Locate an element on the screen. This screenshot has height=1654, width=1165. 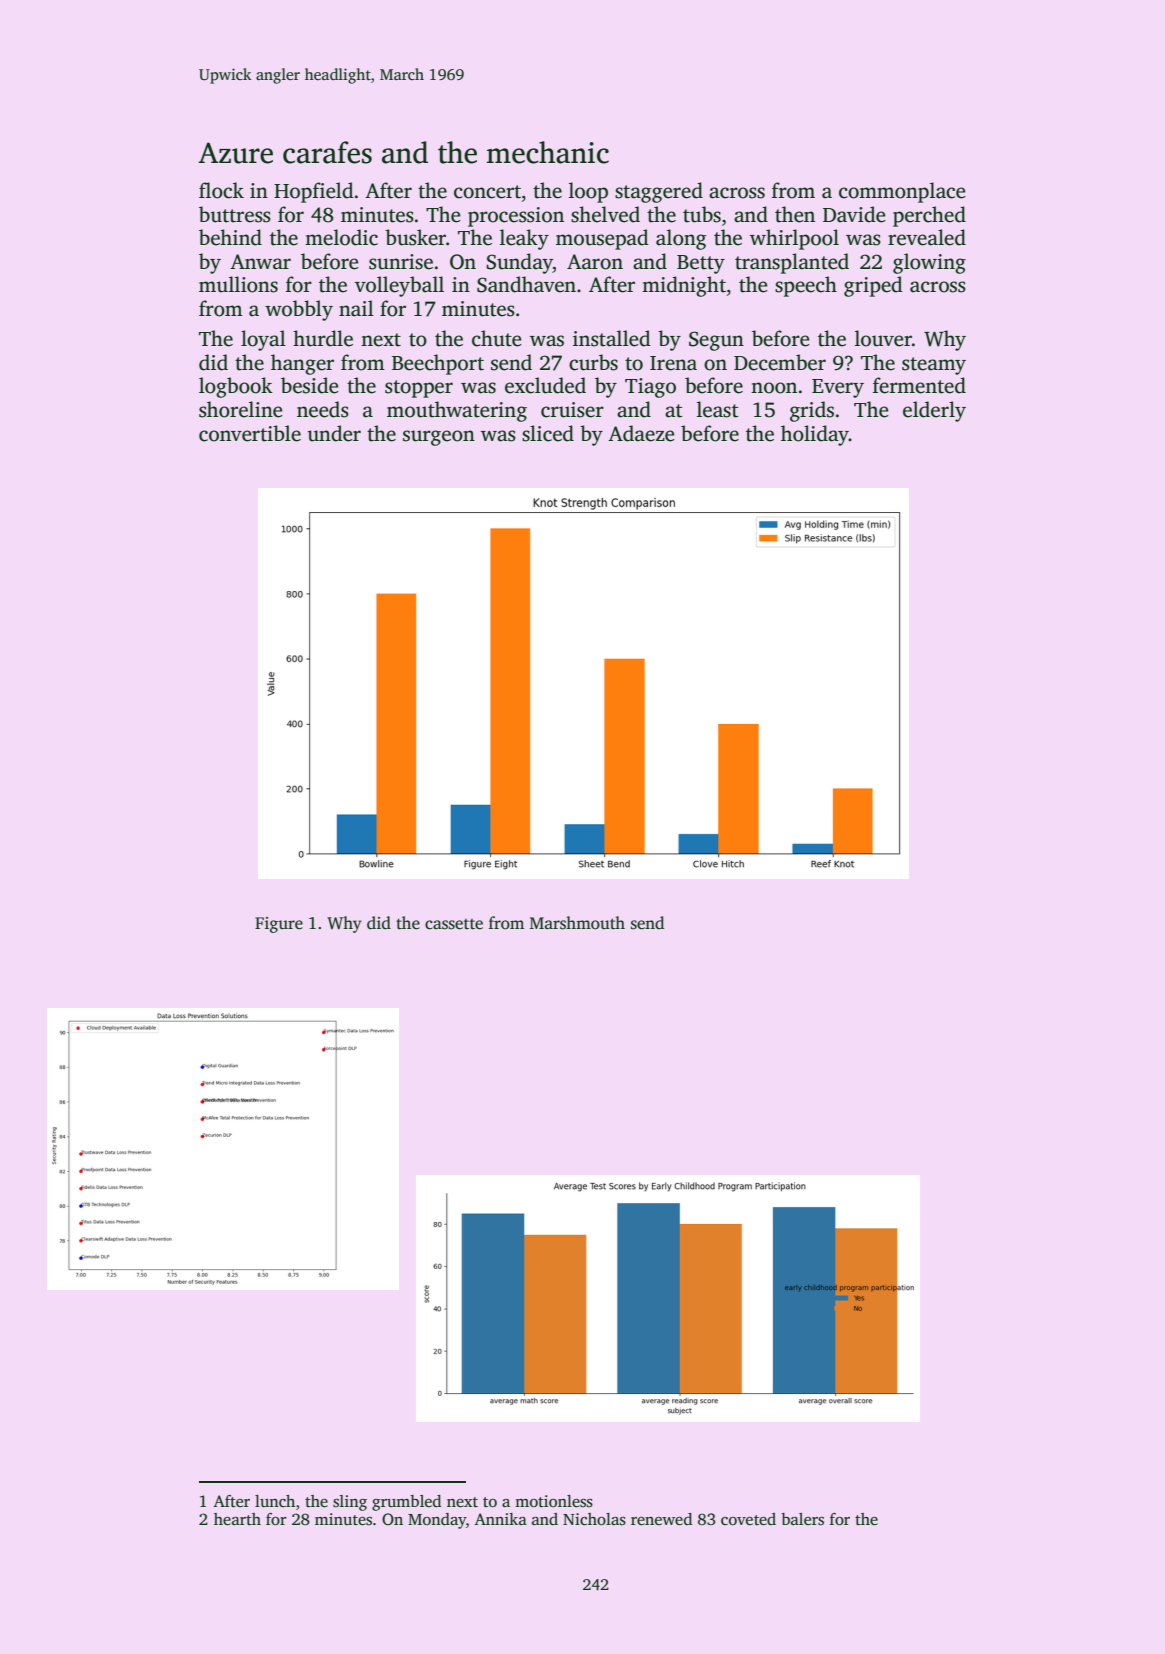
lunch is located at coordinates (275, 1501).
